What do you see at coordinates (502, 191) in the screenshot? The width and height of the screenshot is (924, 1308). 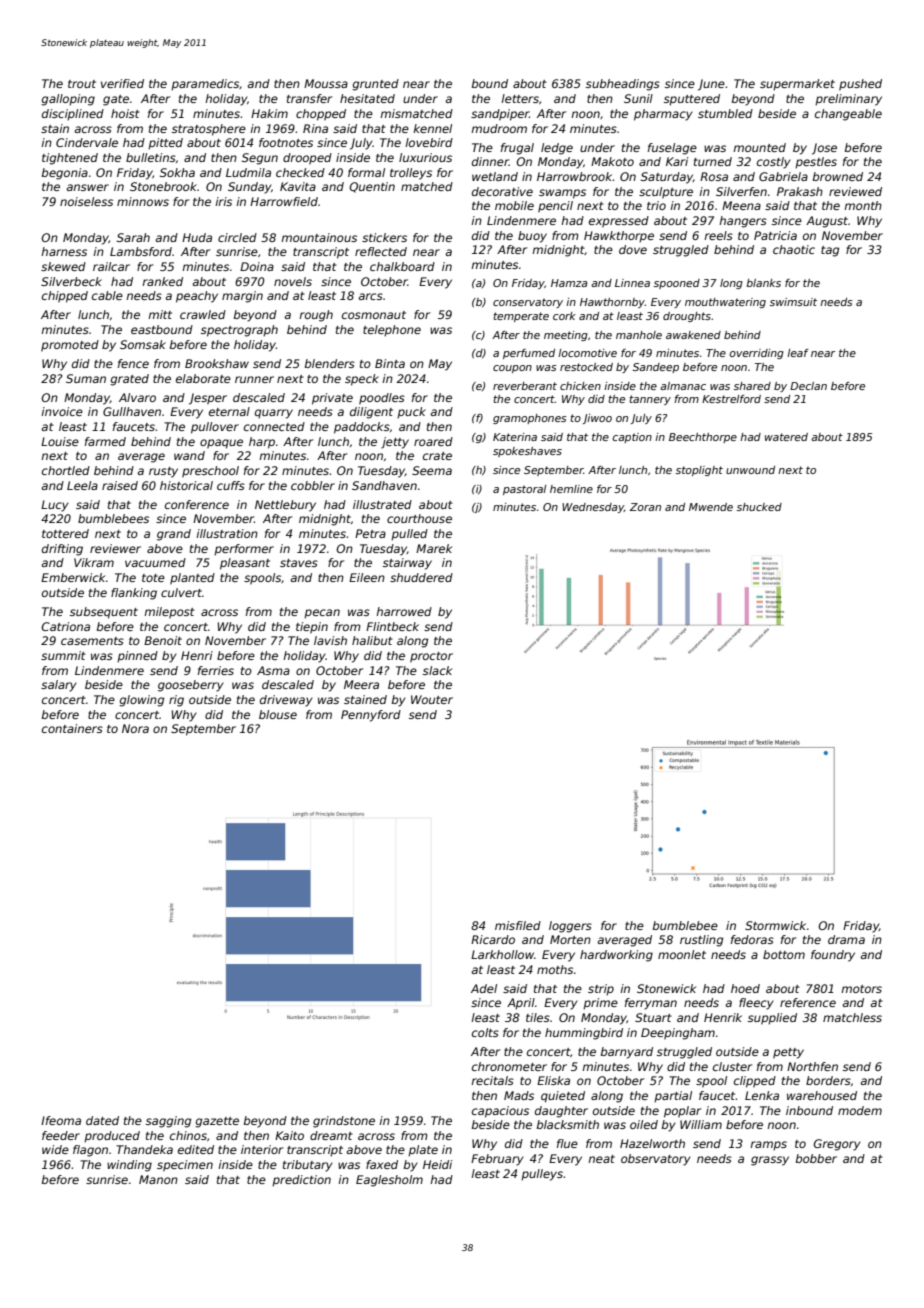 I see `decorative` at bounding box center [502, 191].
